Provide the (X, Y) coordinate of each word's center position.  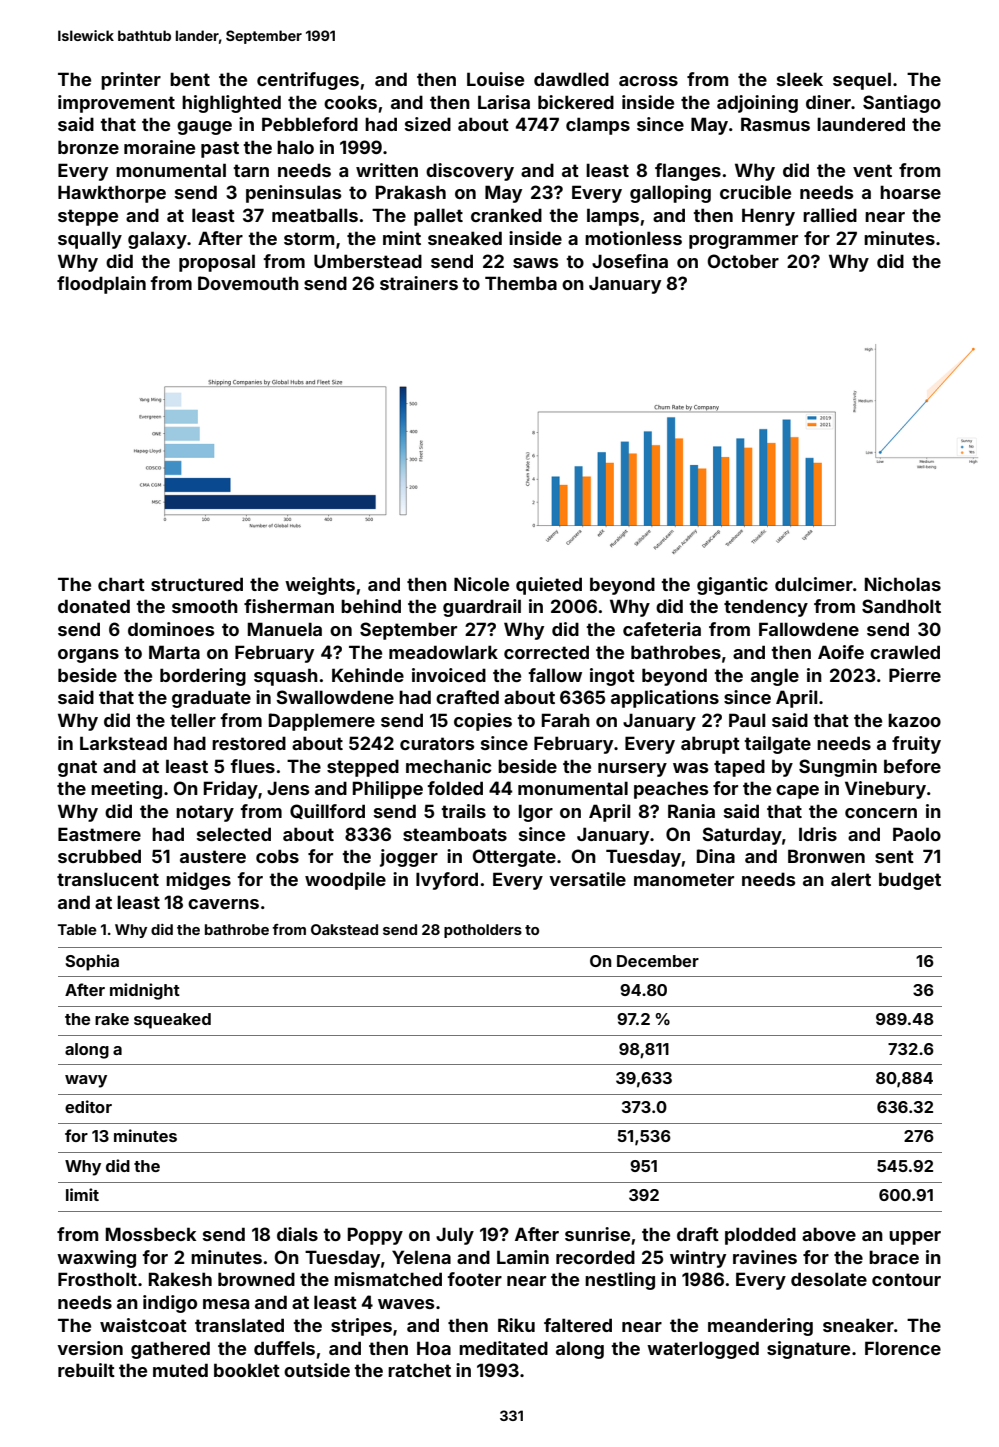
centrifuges (308, 81)
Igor (536, 813)
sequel (862, 81)
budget (910, 881)
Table (77, 929)
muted (180, 1370)
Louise (495, 79)
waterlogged (703, 1350)
